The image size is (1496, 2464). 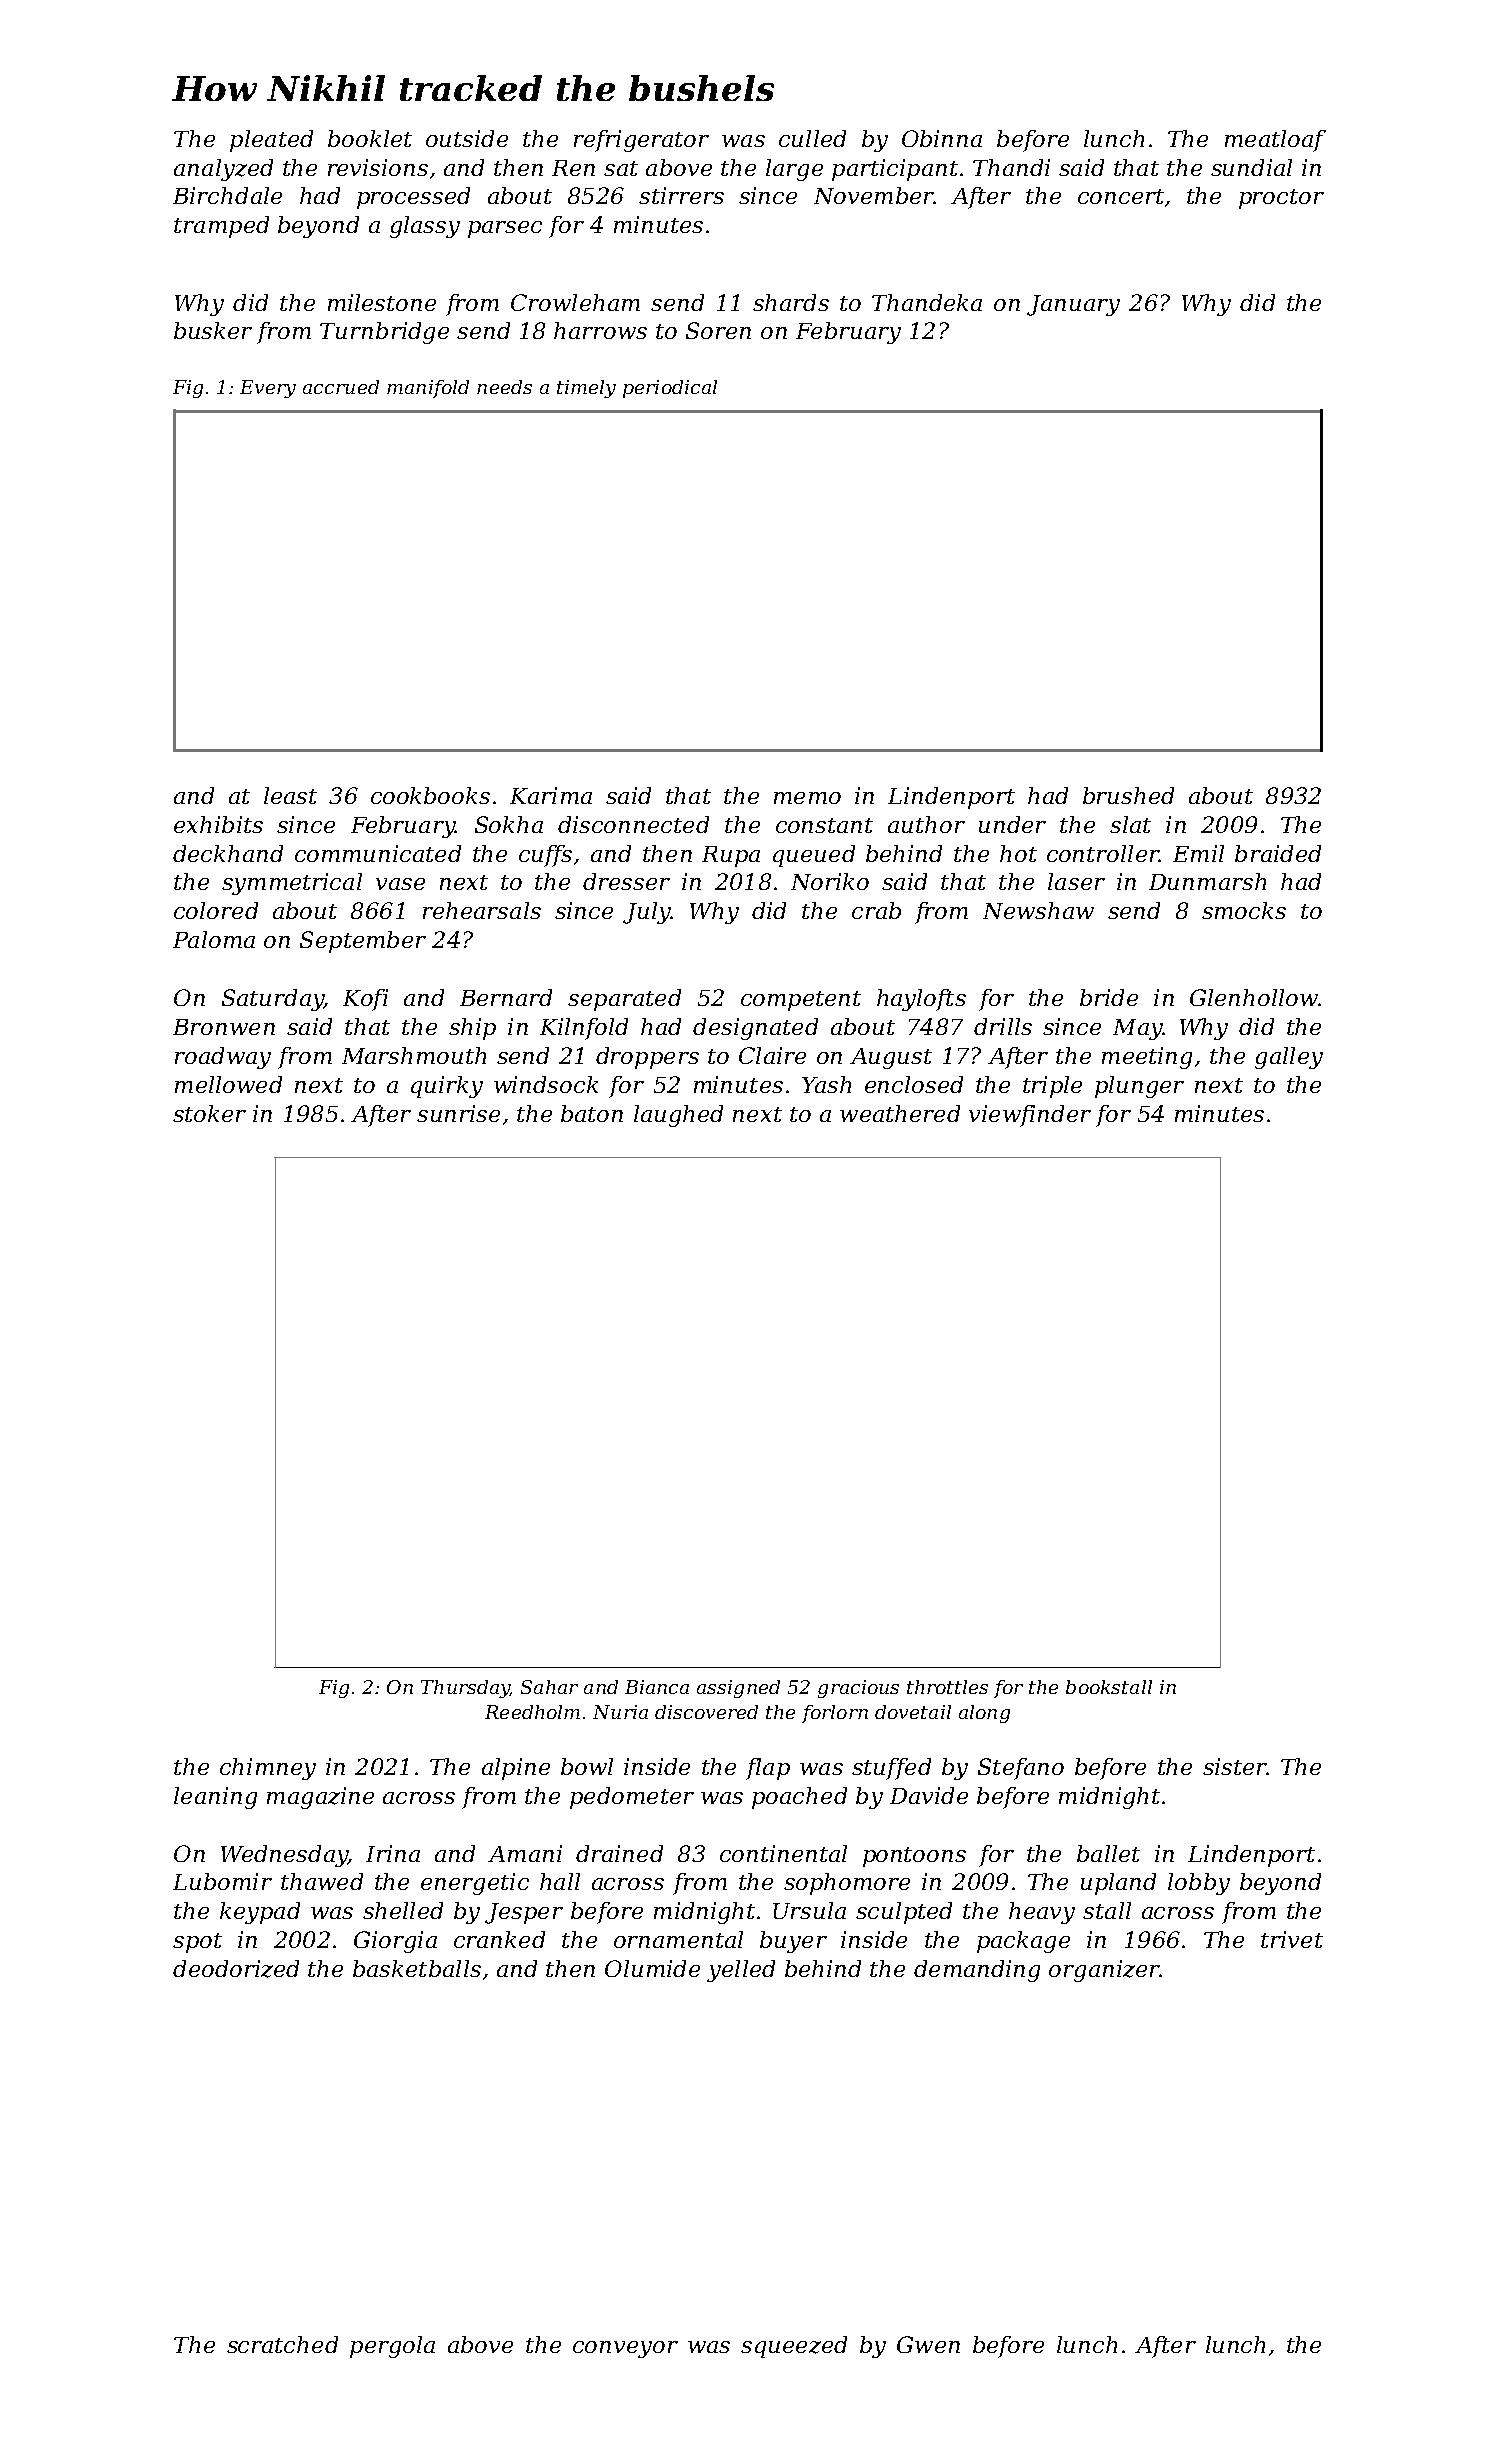 What do you see at coordinates (678, 1116) in the screenshot?
I see `laughed` at bounding box center [678, 1116].
